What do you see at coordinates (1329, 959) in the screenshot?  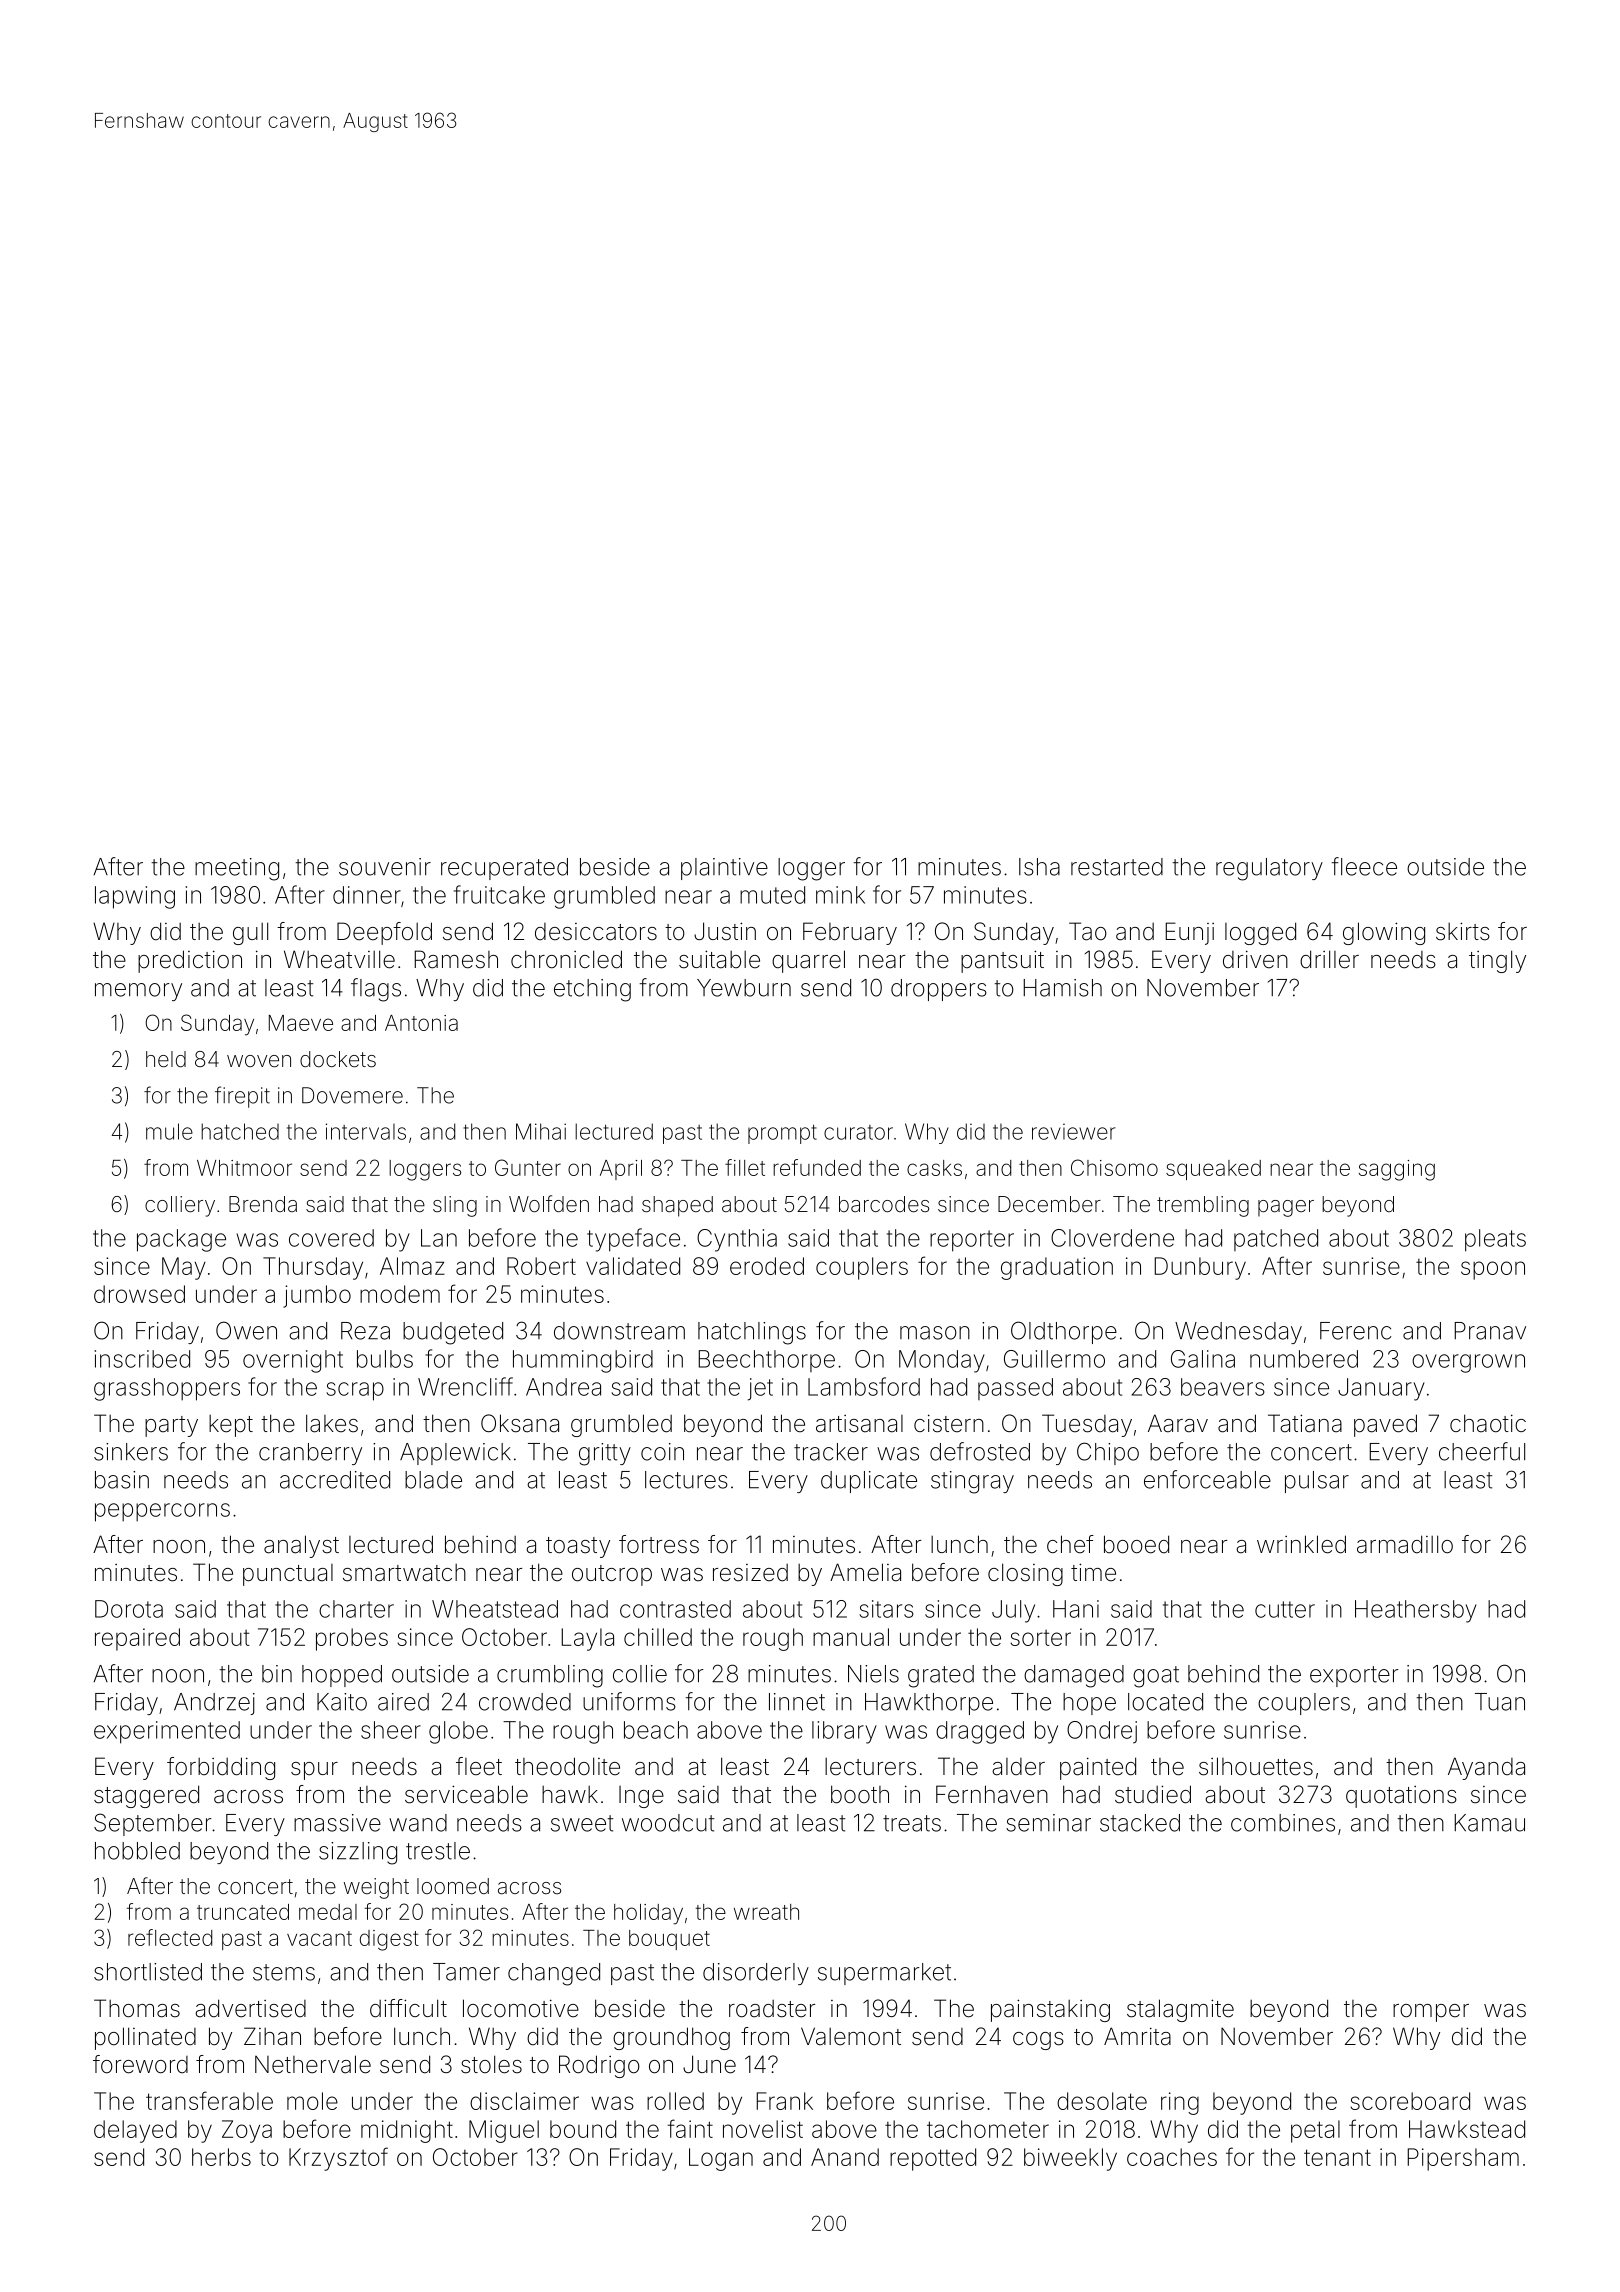 I see `driller` at bounding box center [1329, 959].
